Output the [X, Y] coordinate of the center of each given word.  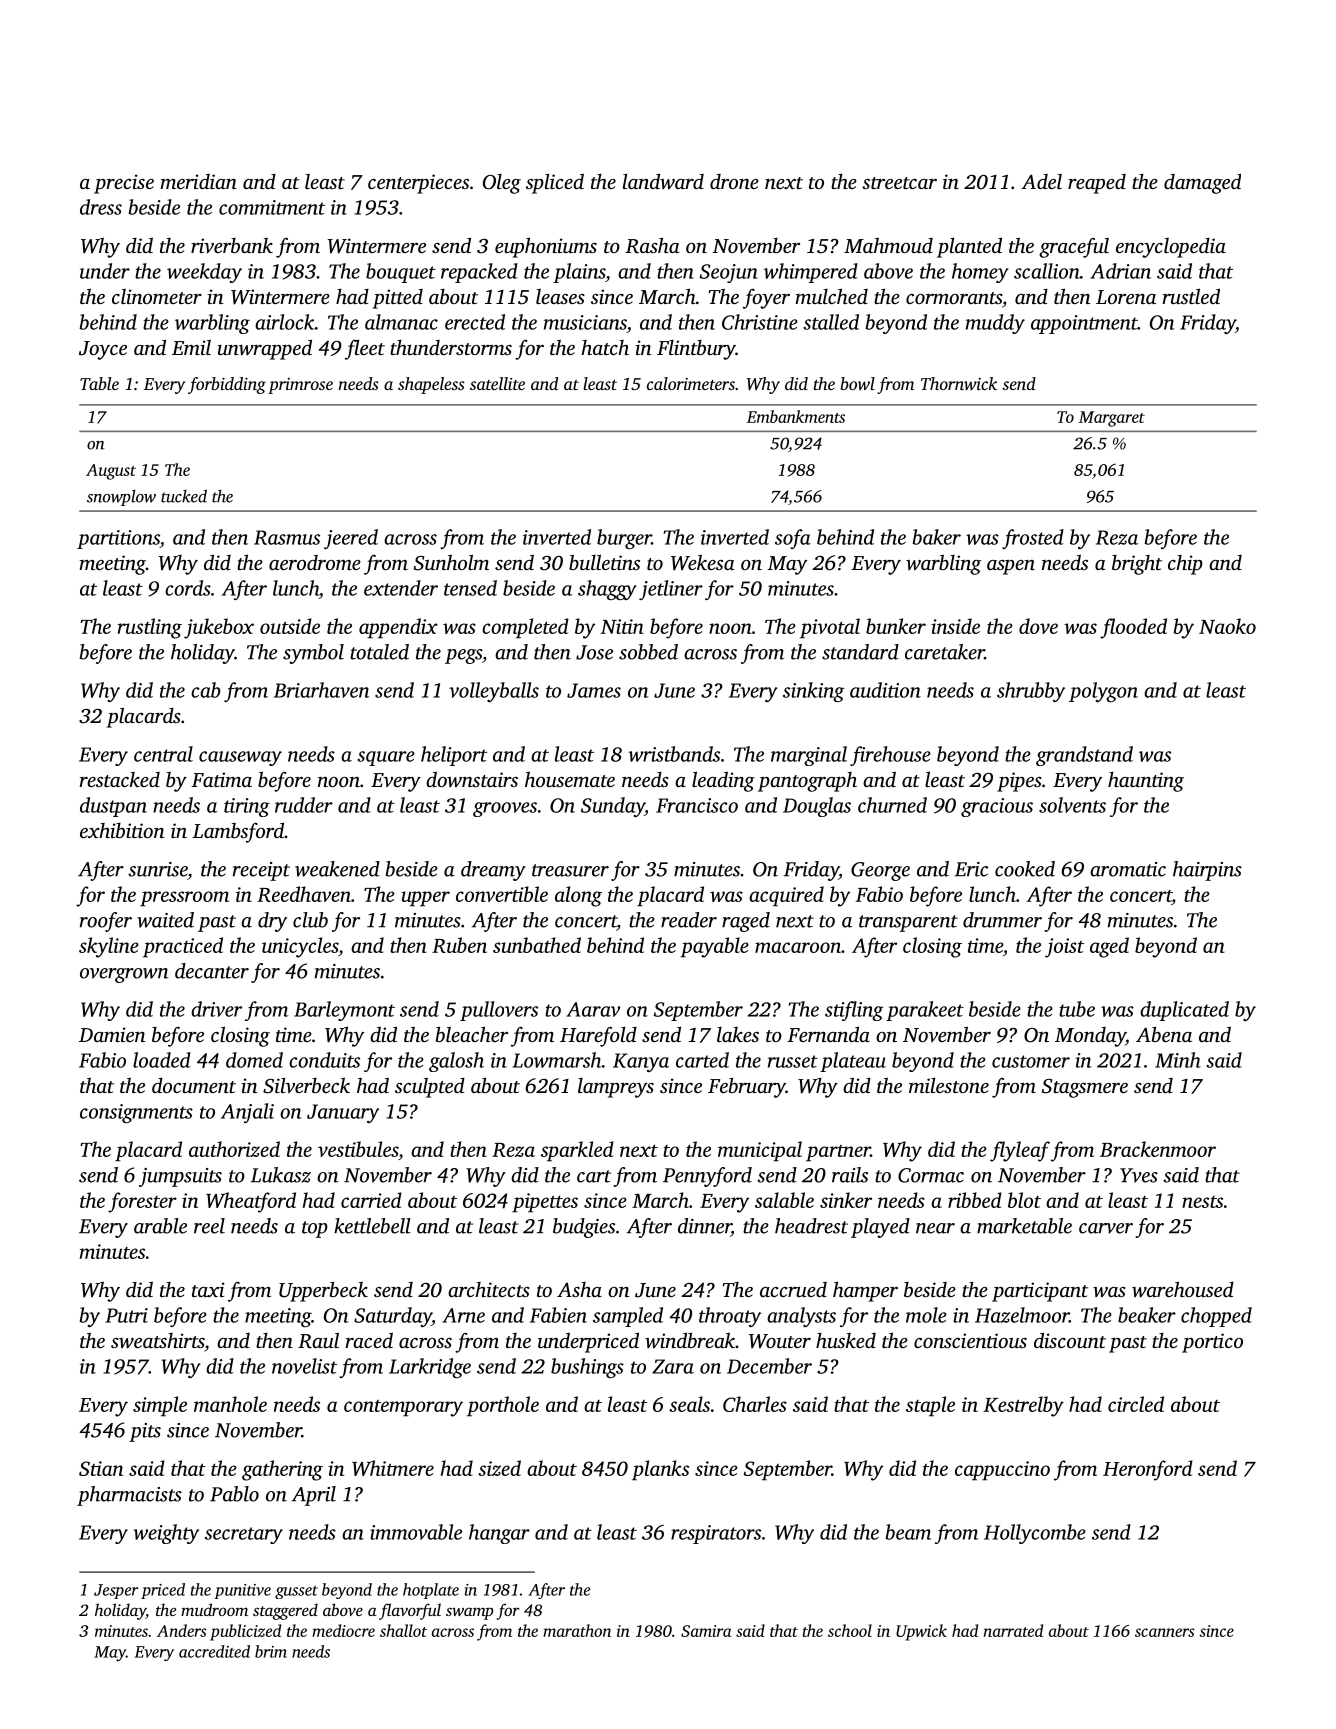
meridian [198, 181]
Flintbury [696, 350]
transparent [908, 923]
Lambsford [238, 832]
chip [1185, 565]
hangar [499, 1534]
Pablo [234, 1494]
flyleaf [1020, 1151]
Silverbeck [306, 1085]
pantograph [807, 782]
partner [838, 1153]
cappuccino [1002, 1471]
